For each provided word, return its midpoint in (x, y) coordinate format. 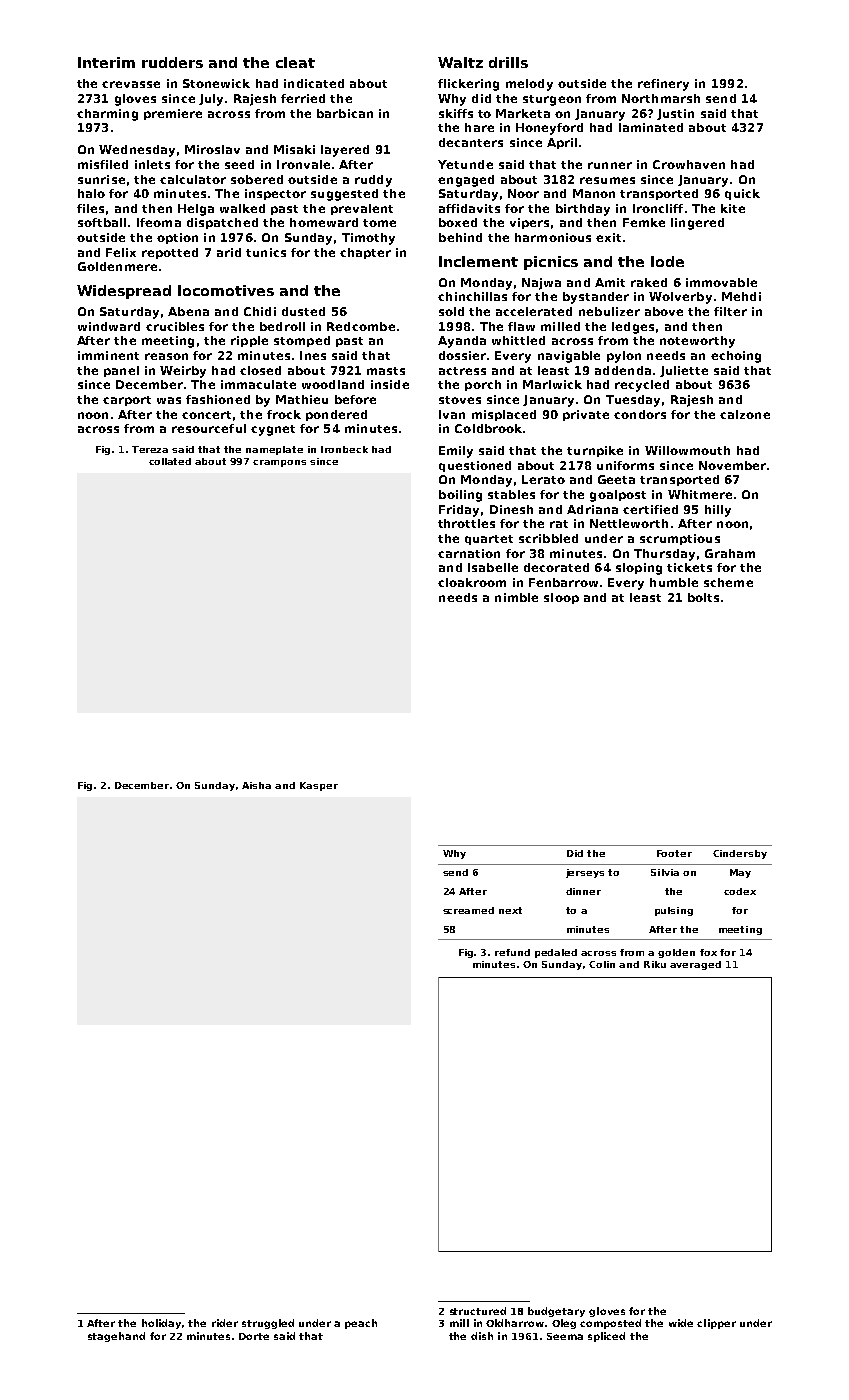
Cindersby (740, 854)
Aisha (256, 785)
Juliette (684, 371)
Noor (523, 193)
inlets (152, 164)
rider (225, 1323)
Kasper (319, 786)
